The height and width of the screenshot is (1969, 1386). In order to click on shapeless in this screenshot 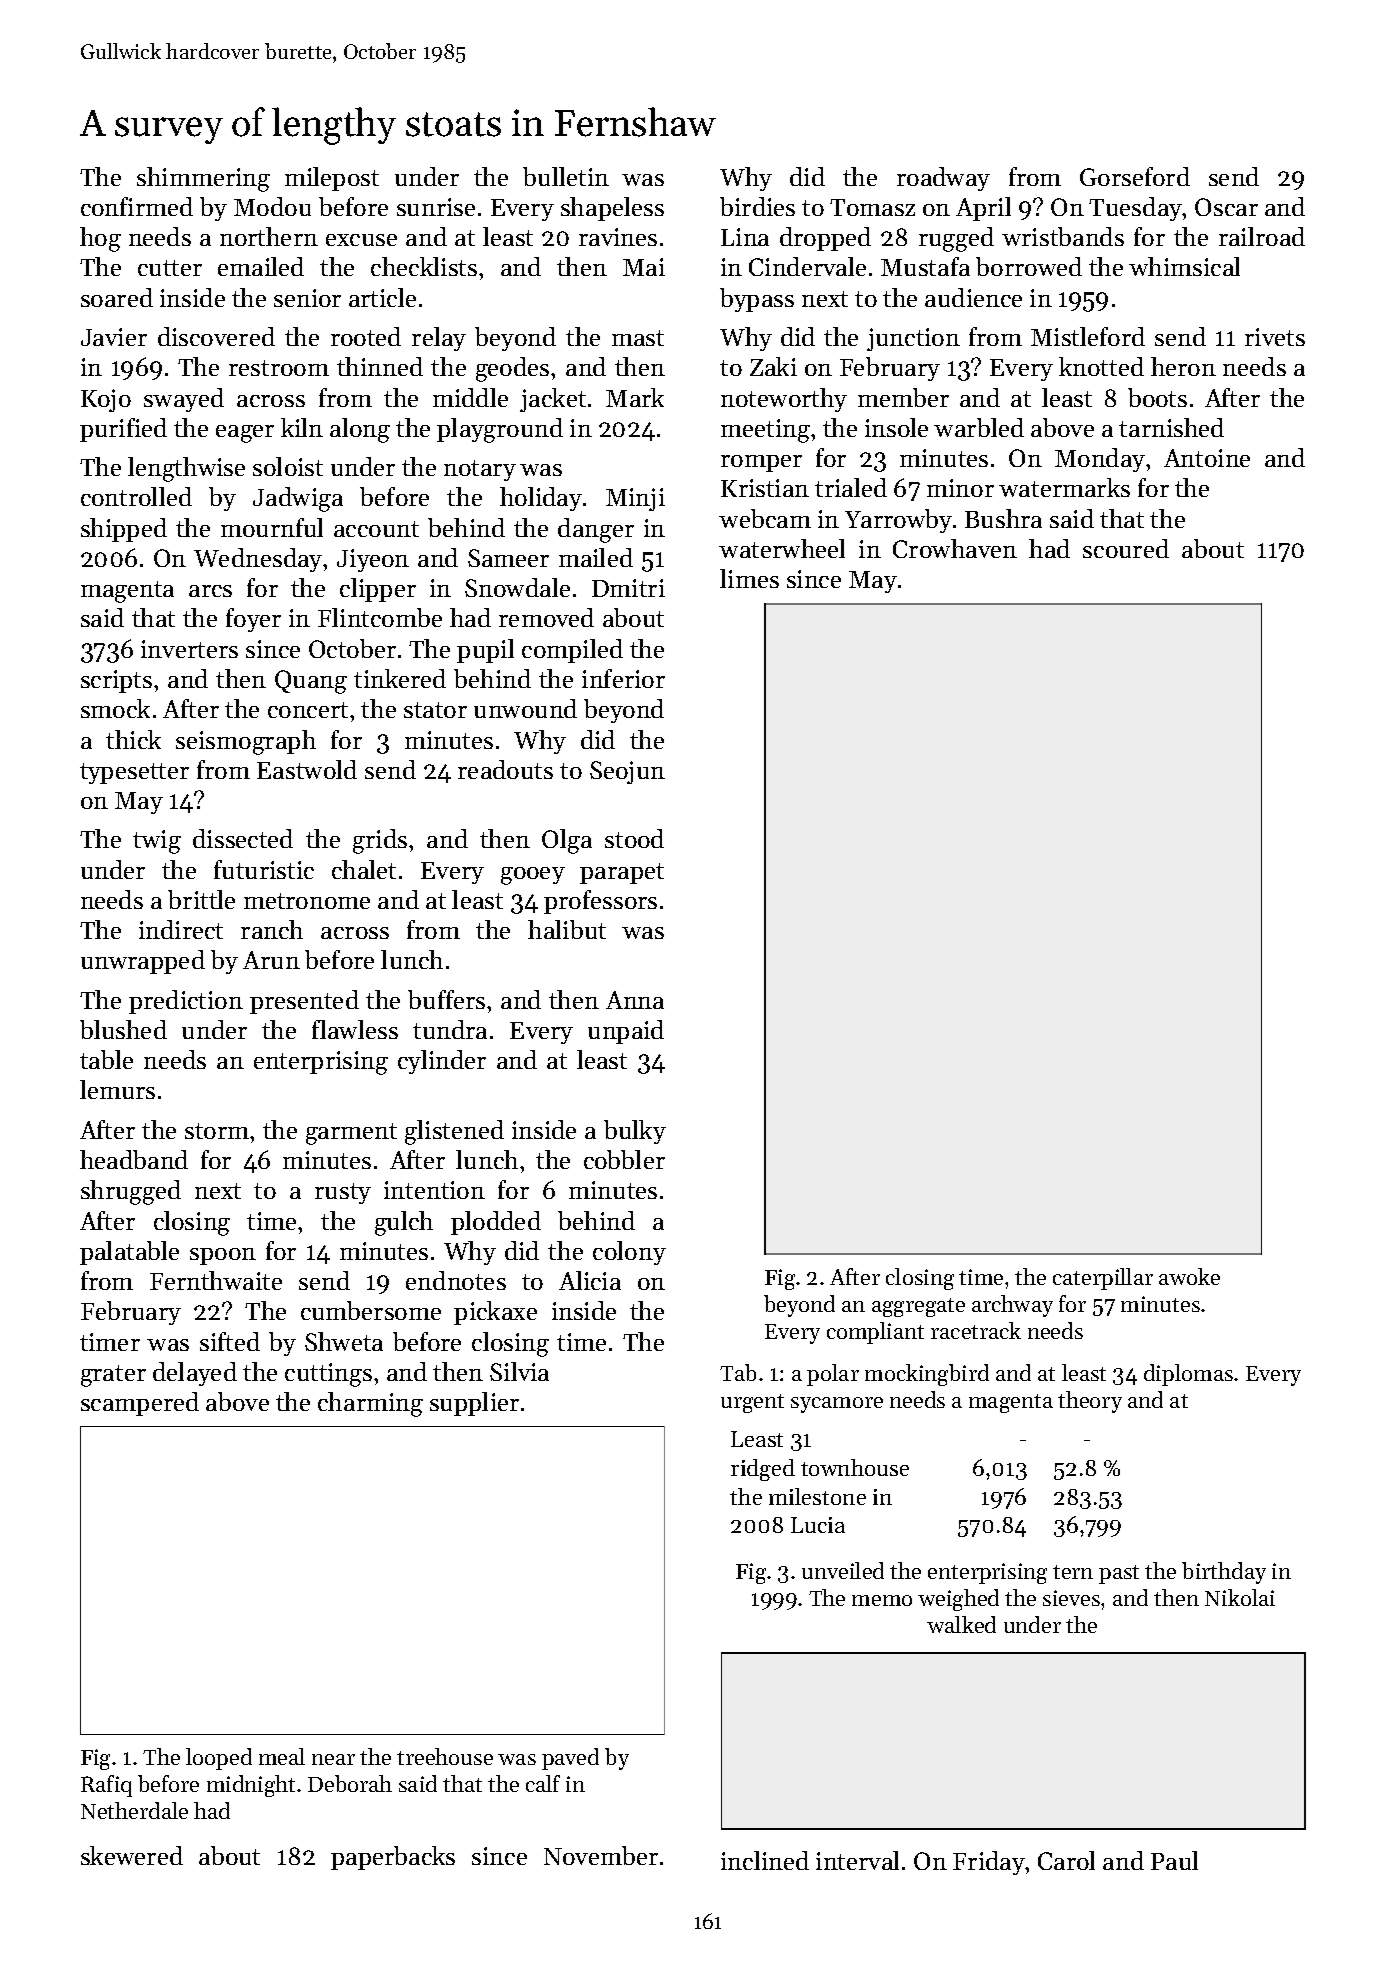, I will do `click(612, 209)`.
